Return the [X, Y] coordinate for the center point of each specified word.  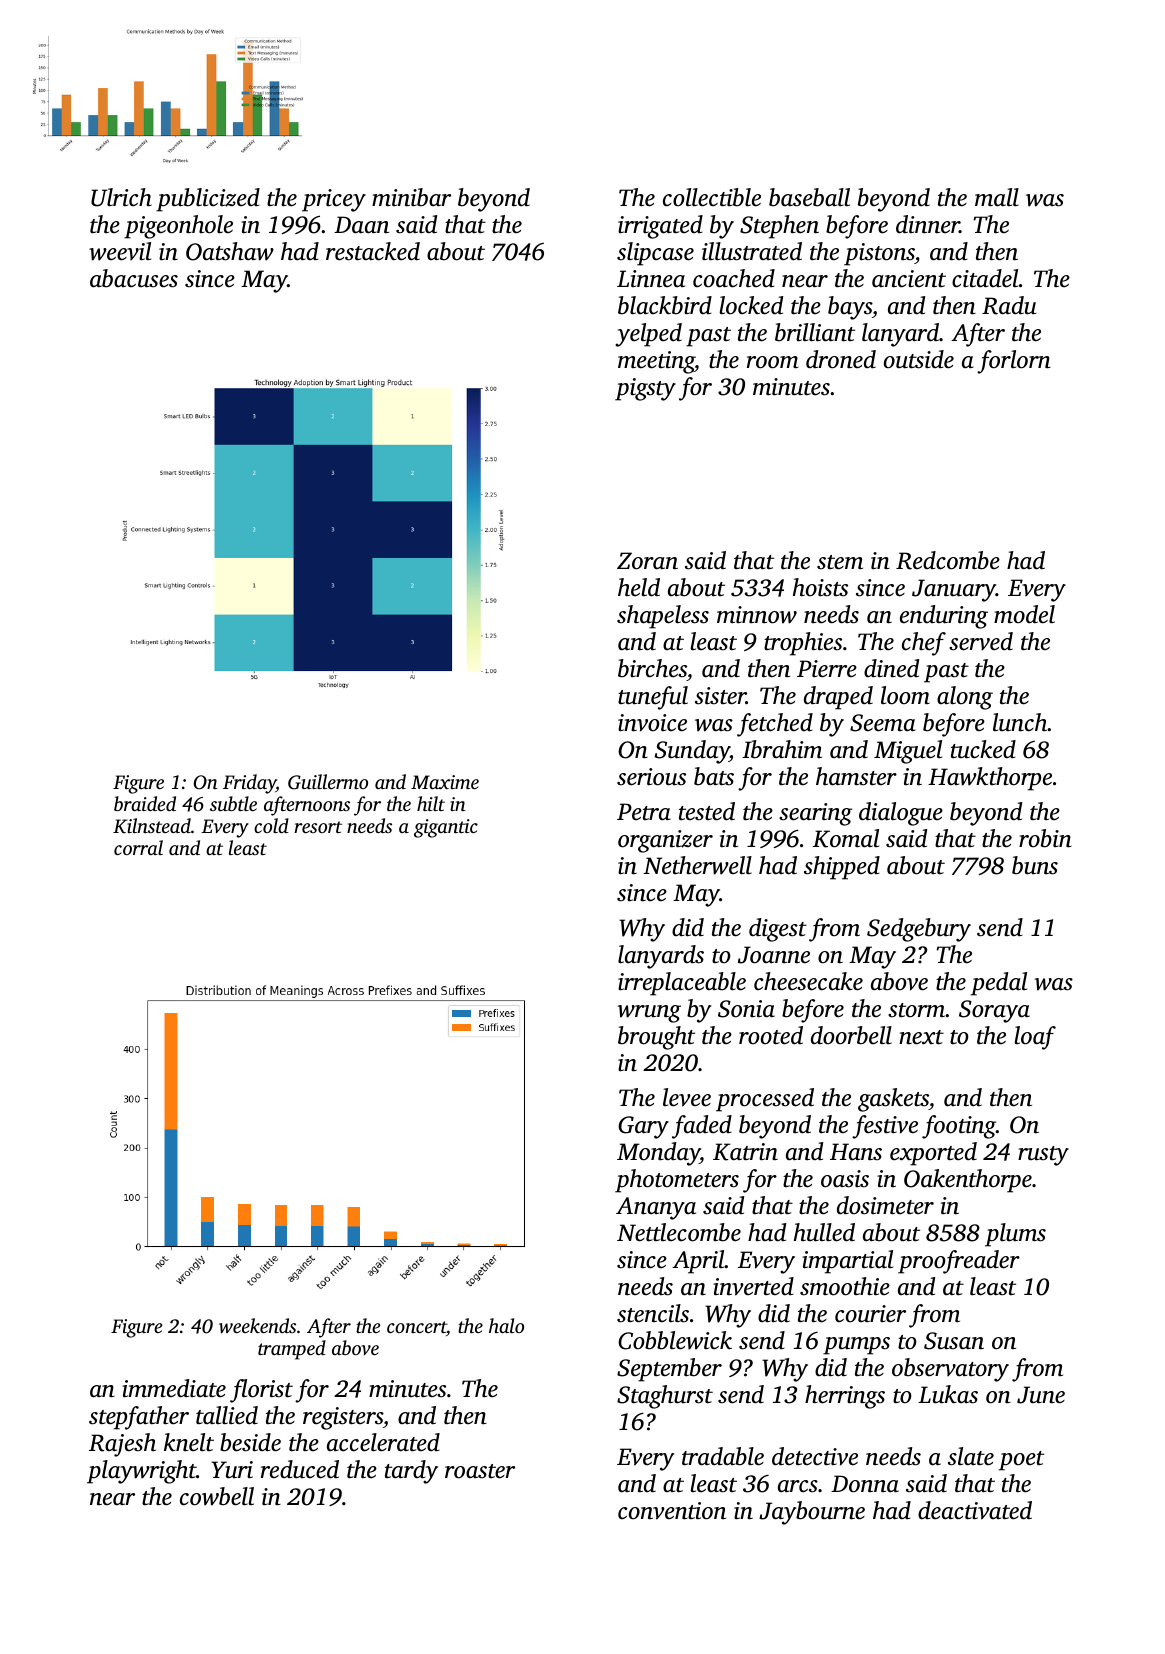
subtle [233, 803]
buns [1035, 865]
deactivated [975, 1510]
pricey [334, 200]
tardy [411, 1472]
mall [997, 197]
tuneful [653, 698]
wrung [649, 1014]
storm [916, 1010]
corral [138, 847]
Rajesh [122, 1445]
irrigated [660, 227]
